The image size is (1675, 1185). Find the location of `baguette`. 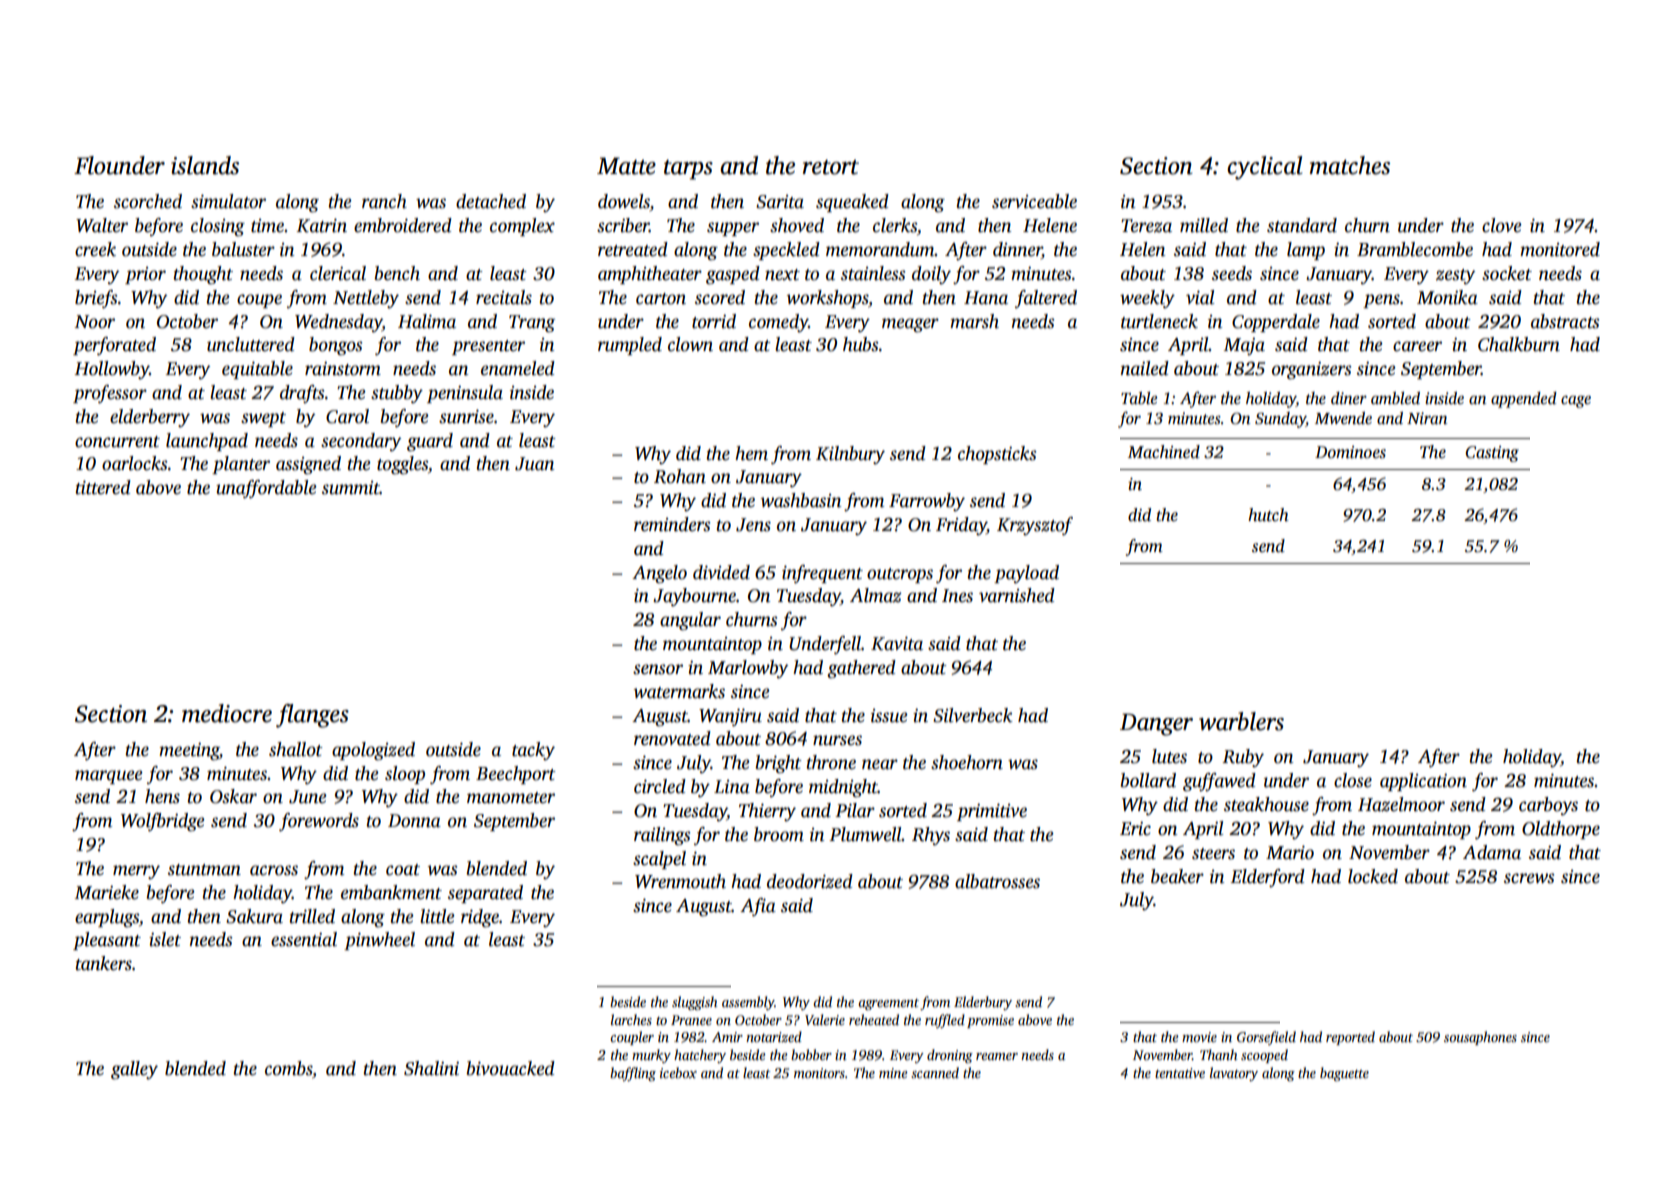

baguette is located at coordinates (1344, 1074).
